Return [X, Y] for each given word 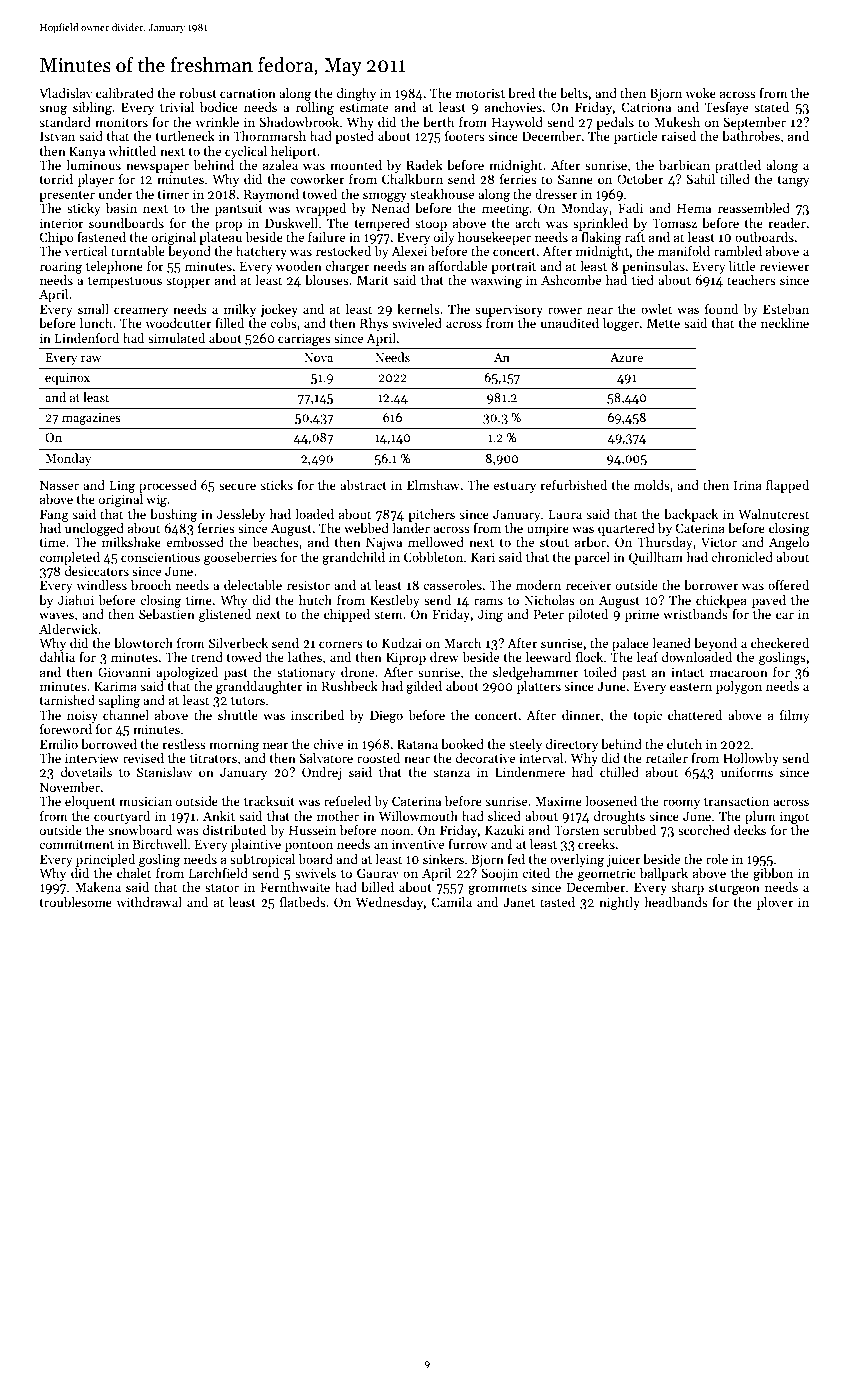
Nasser [59, 485]
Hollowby [751, 759]
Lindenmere [530, 772]
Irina [748, 485]
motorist [480, 93]
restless [184, 744]
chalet [134, 873]
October [640, 179]
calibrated [125, 93]
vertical [86, 251]
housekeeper [494, 238]
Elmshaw [433, 485]
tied [643, 280]
